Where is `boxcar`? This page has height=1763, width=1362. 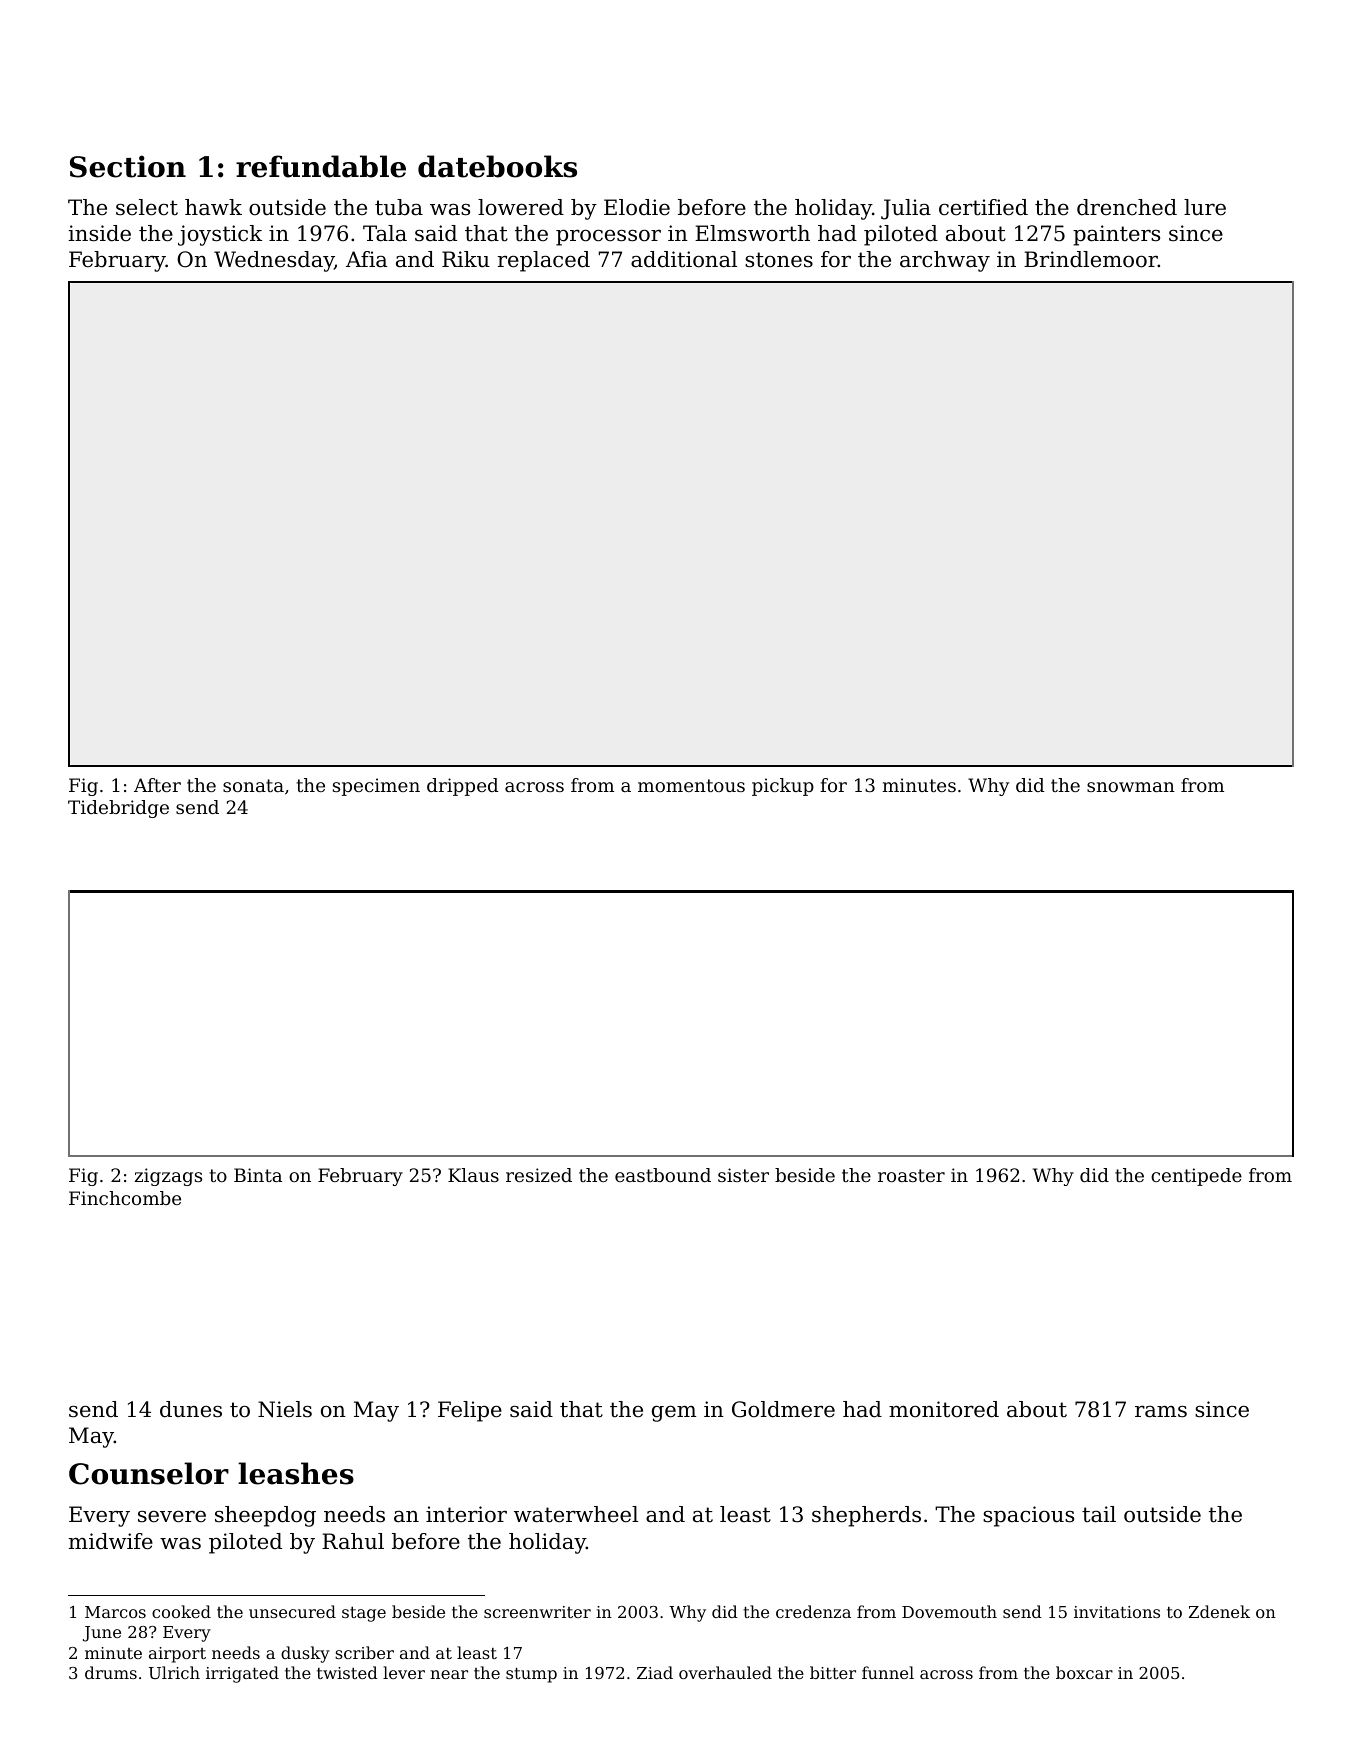
boxcar is located at coordinates (1084, 1672).
